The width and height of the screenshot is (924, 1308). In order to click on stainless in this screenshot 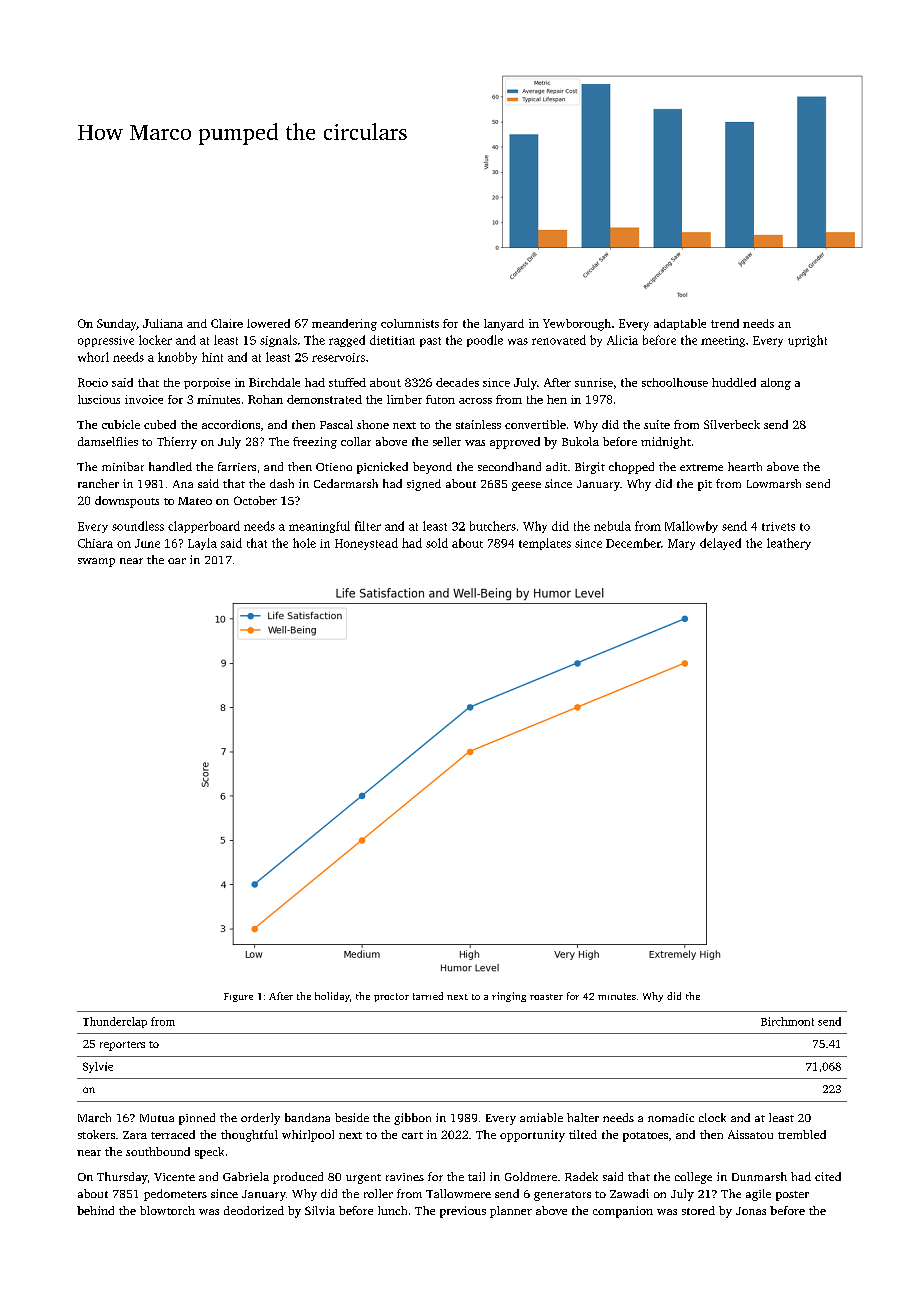, I will do `click(478, 424)`.
